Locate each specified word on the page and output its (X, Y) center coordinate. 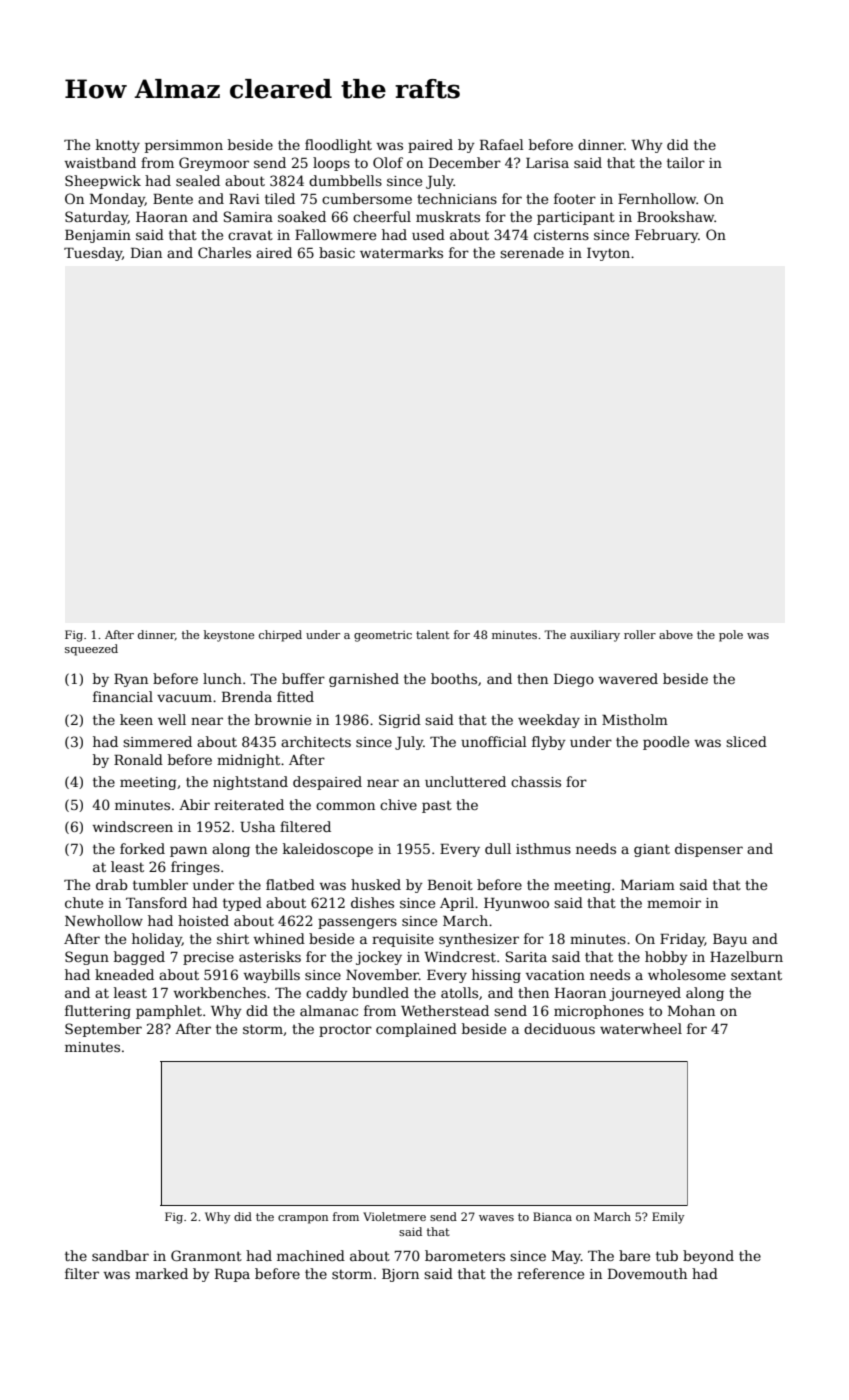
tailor (686, 162)
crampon (303, 1219)
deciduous (559, 1028)
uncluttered (465, 781)
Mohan (691, 1010)
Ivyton (608, 254)
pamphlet (169, 1012)
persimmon (184, 146)
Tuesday (93, 254)
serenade (532, 252)
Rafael (502, 144)
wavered (628, 678)
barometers (465, 1255)
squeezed (91, 650)
